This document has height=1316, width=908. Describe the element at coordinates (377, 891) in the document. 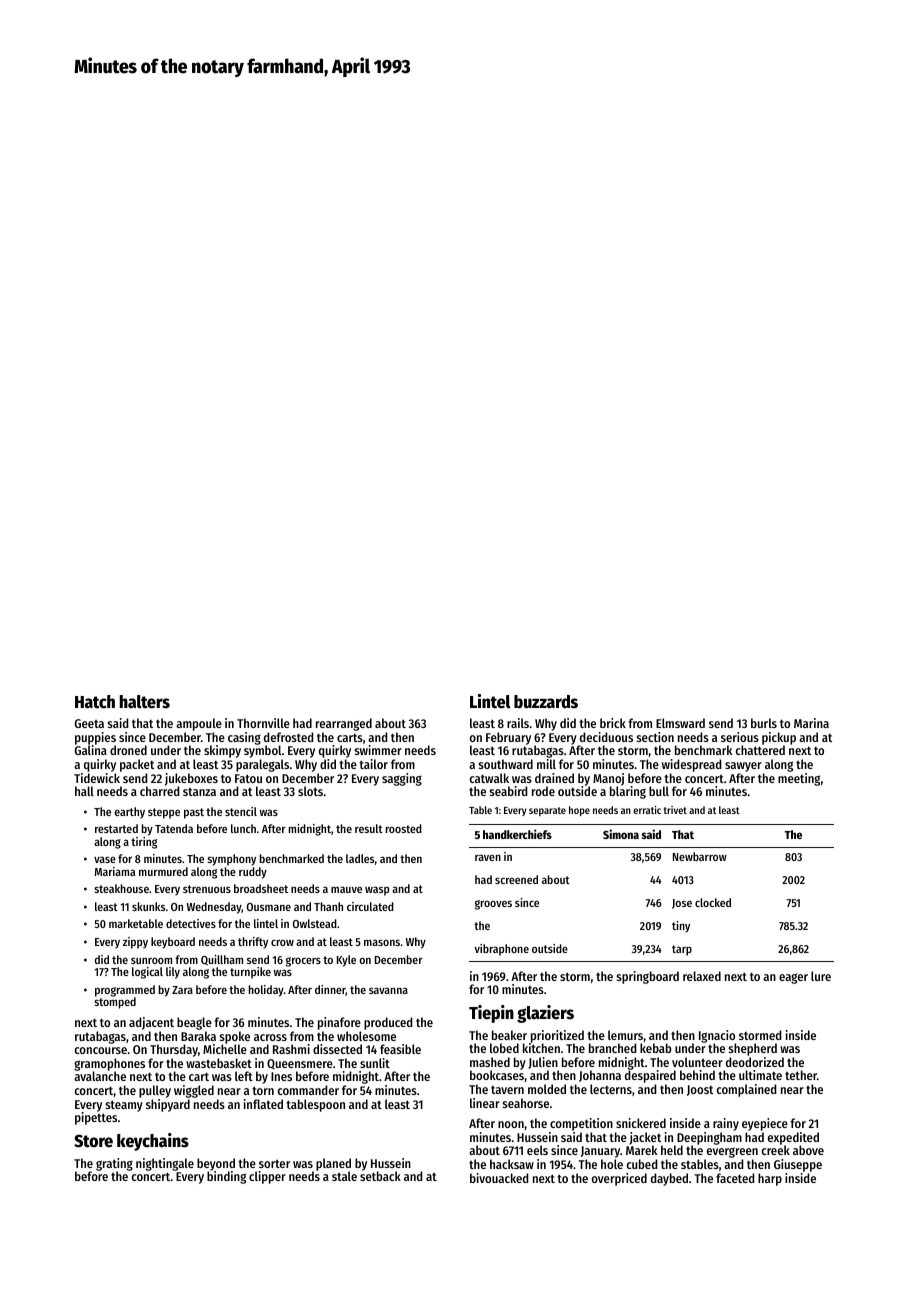

I see `wasp` at that location.
